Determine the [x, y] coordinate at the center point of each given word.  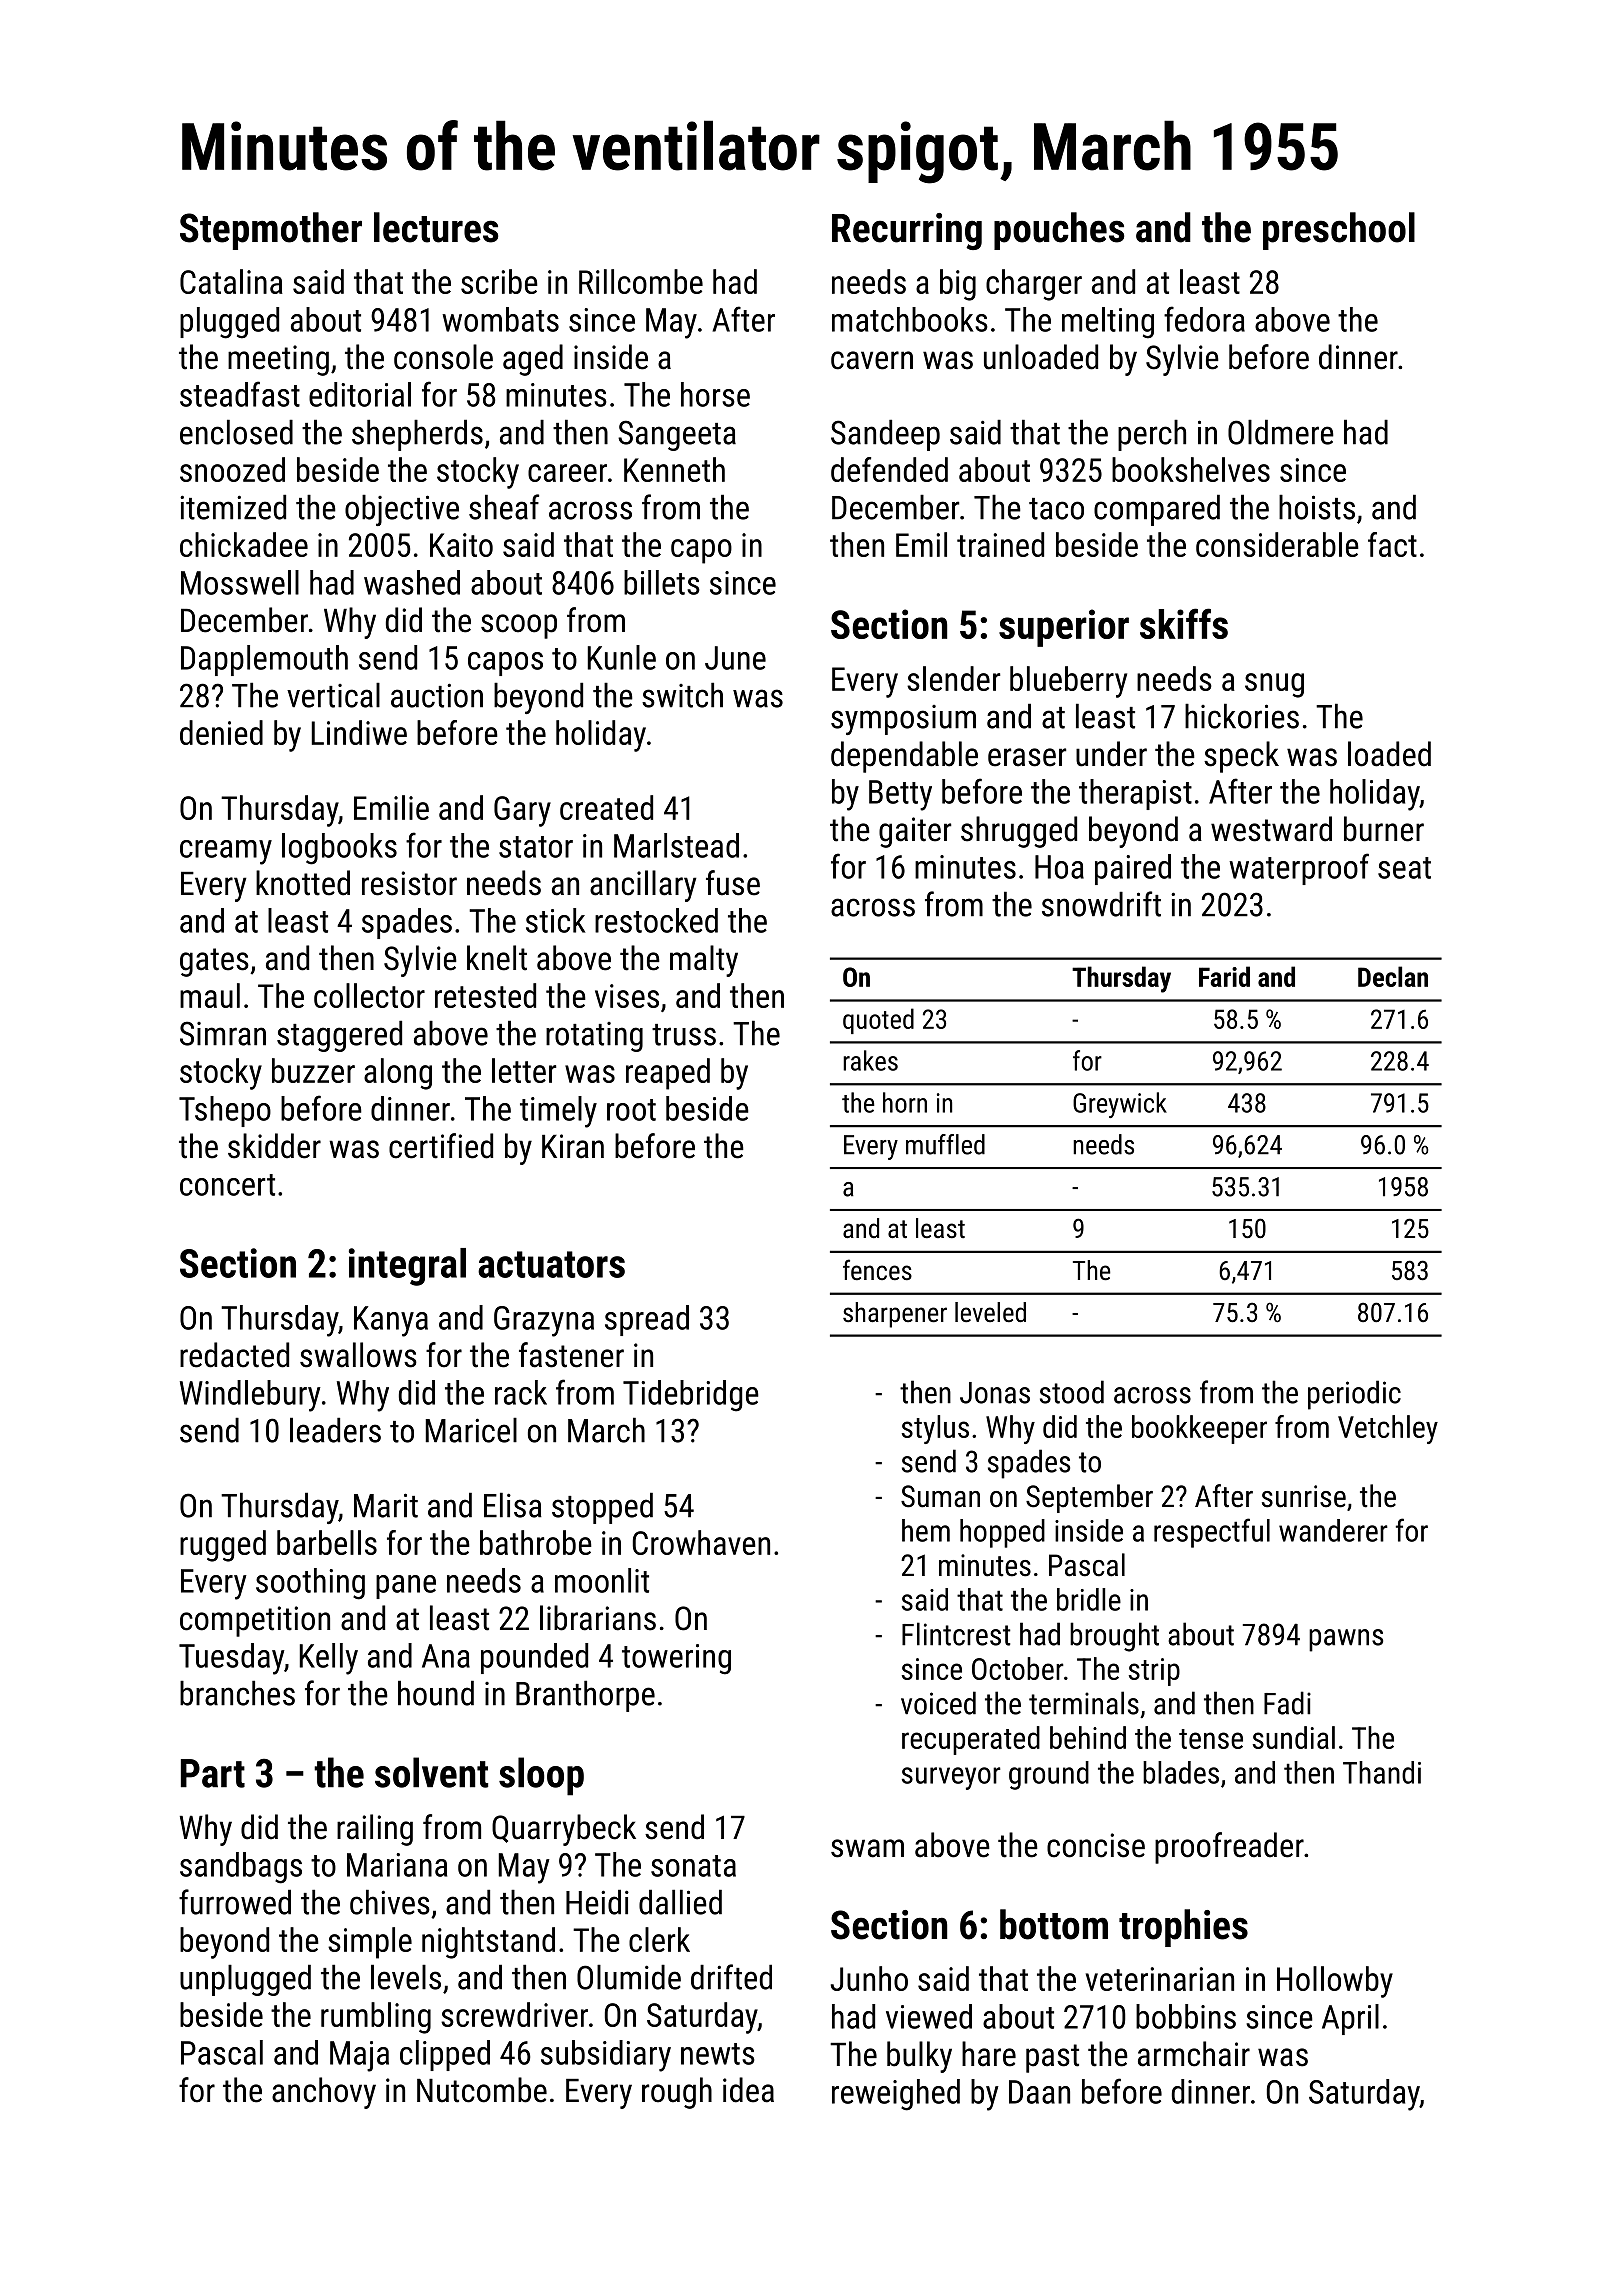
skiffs [1184, 623]
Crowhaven [701, 1542]
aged [533, 360]
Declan [1393, 976]
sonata [693, 1866]
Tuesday [231, 1659]
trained [1000, 544]
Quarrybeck [564, 1830]
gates [214, 962]
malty [704, 961]
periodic [1354, 1395]
